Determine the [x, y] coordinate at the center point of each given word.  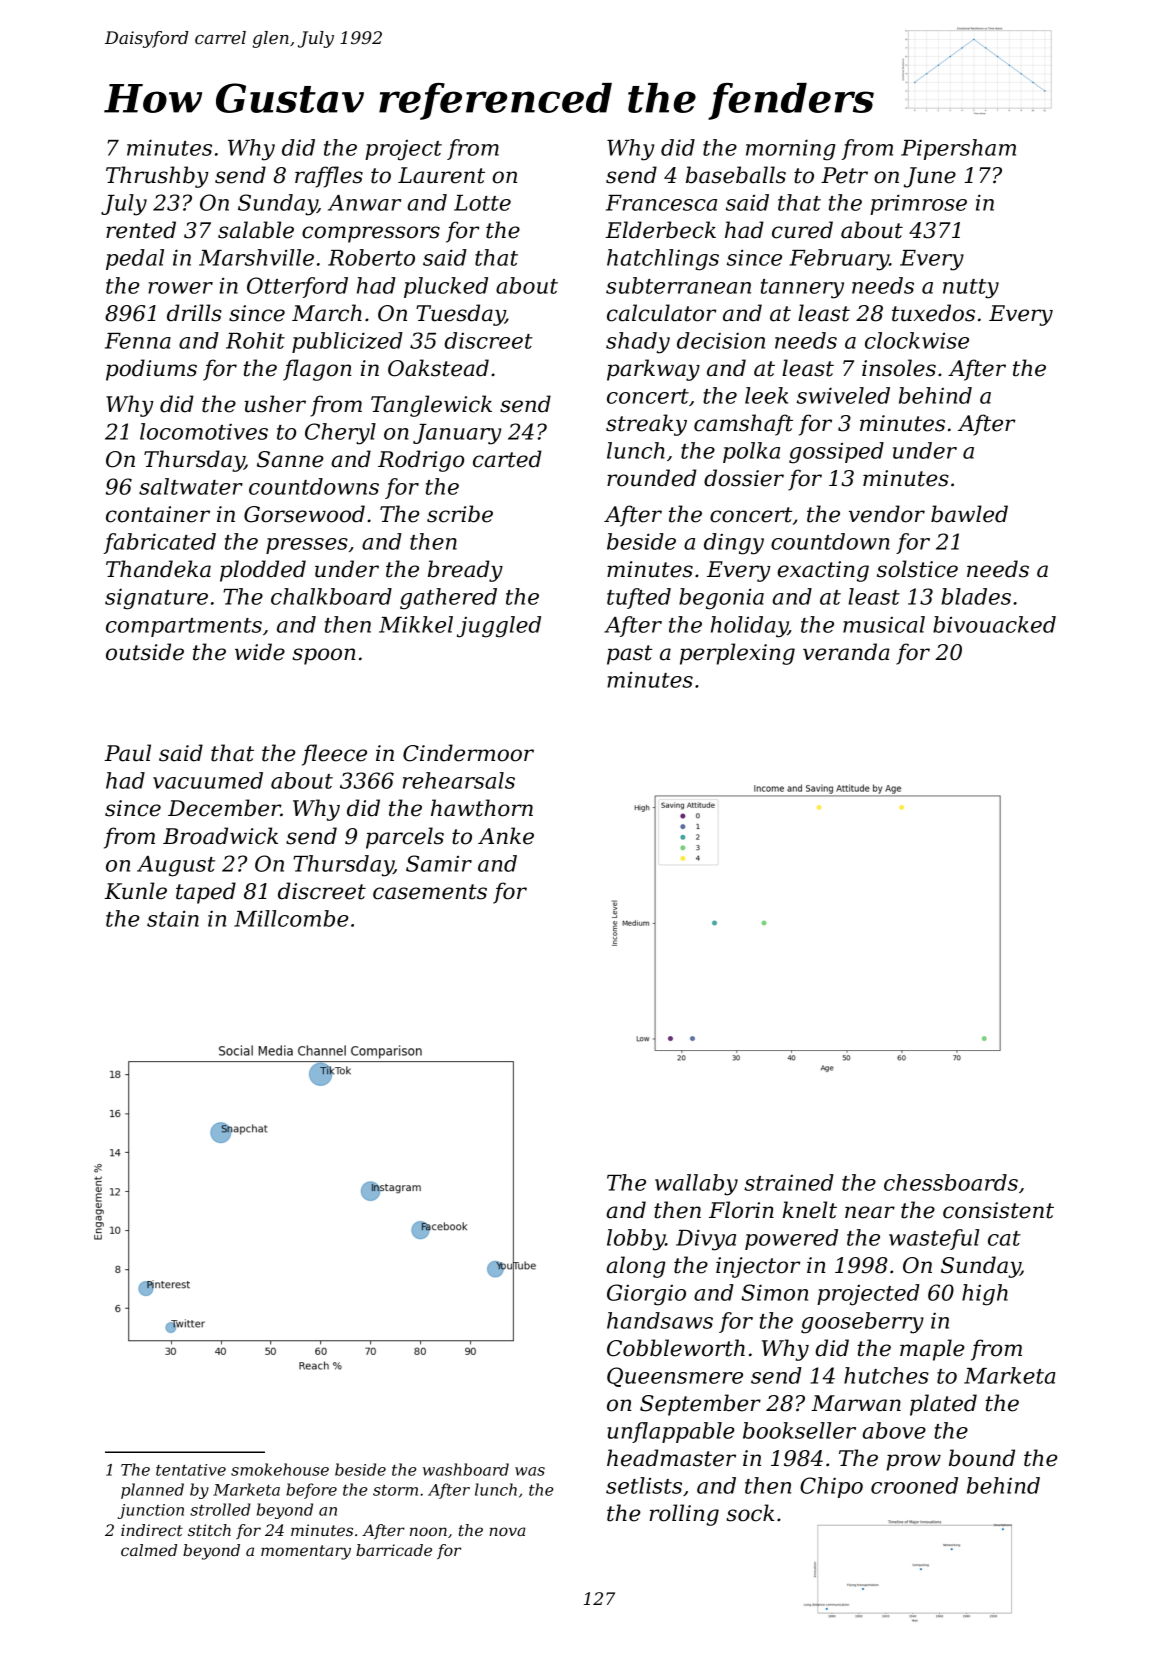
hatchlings [663, 260]
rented [141, 230]
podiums [151, 370]
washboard [466, 1469]
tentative [191, 1470]
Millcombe [291, 918]
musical [884, 624]
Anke [506, 836]
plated [943, 1405]
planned [152, 1491]
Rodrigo [421, 461]
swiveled [843, 395]
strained [789, 1182]
